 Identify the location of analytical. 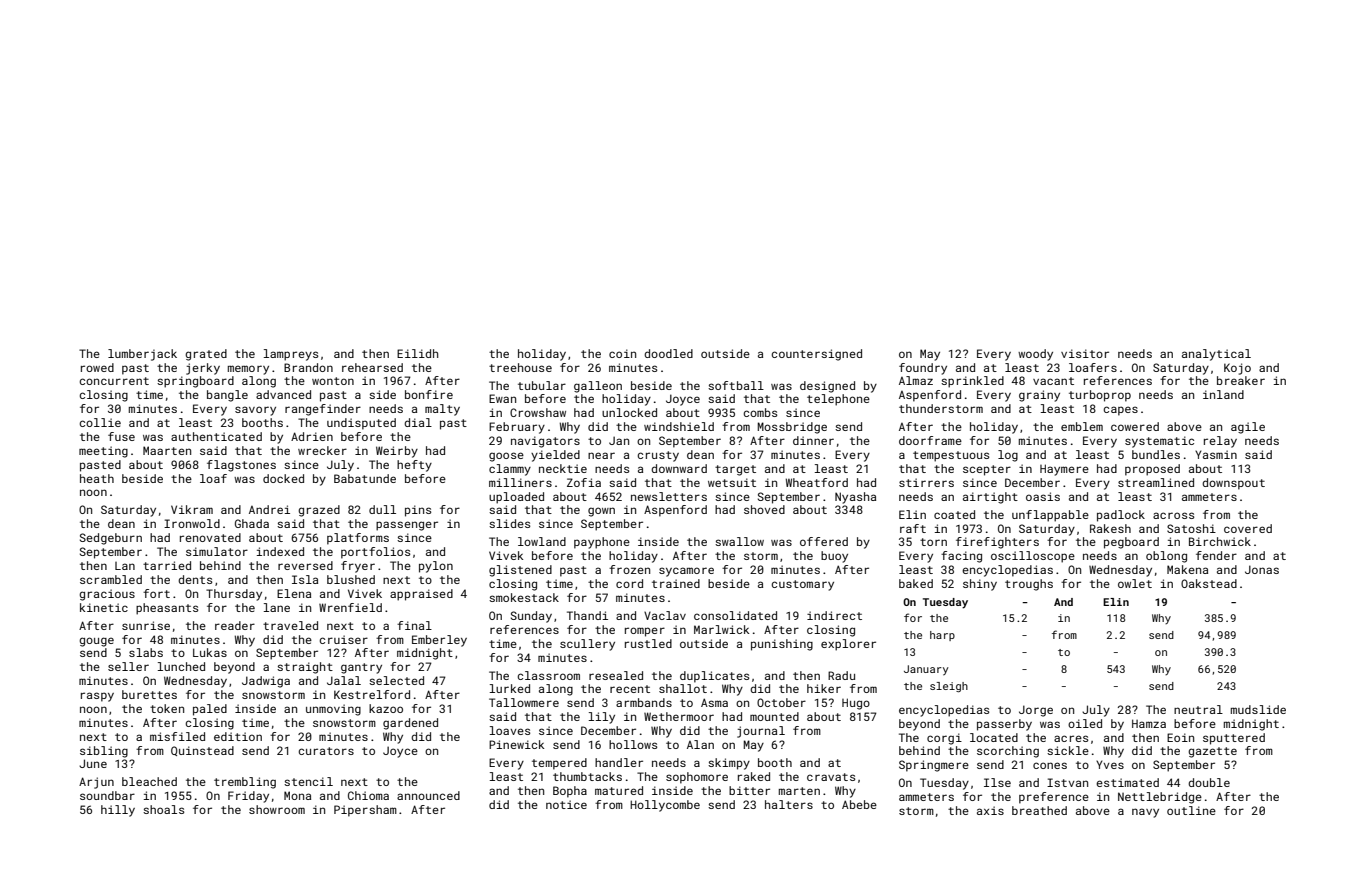
(1216, 355).
